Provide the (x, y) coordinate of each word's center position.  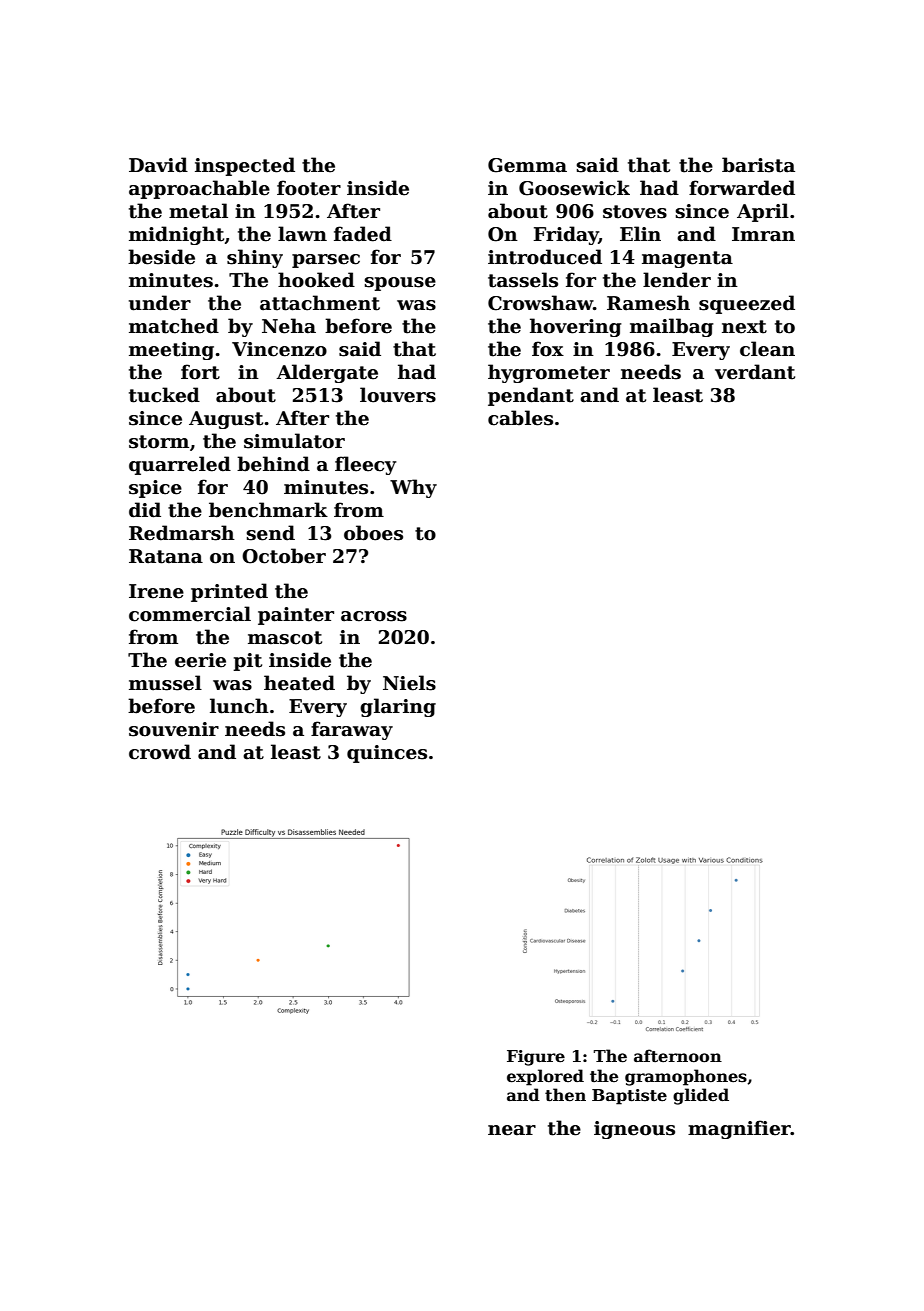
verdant (755, 372)
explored (545, 1077)
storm (159, 442)
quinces (387, 754)
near (512, 1130)
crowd (160, 752)
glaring (398, 707)
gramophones (686, 1077)
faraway (352, 730)
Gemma (527, 165)
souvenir (174, 729)
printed (229, 592)
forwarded (742, 188)
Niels (409, 683)
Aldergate (327, 373)
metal (198, 211)
